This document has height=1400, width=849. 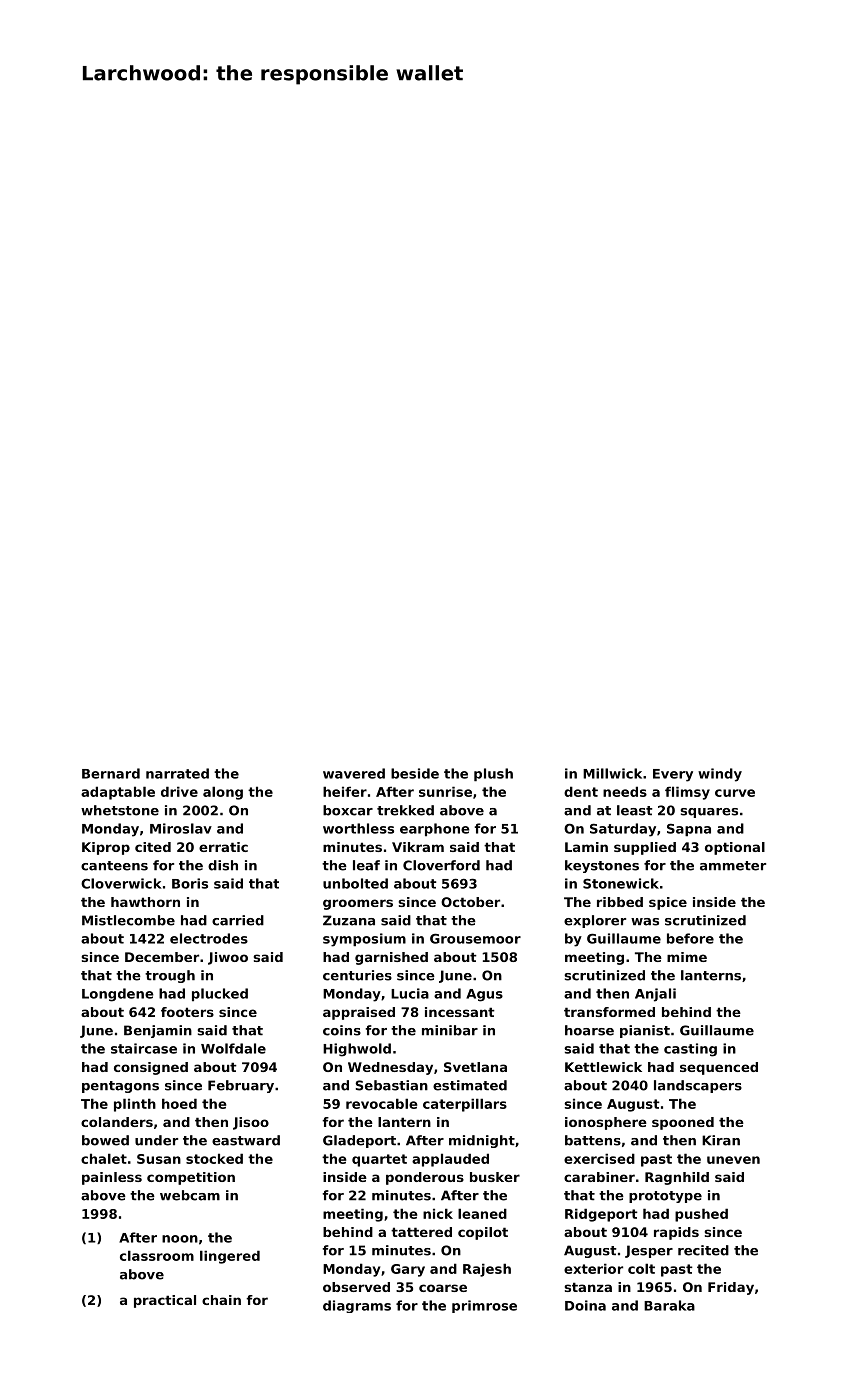 I want to click on windy, so click(x=720, y=775).
